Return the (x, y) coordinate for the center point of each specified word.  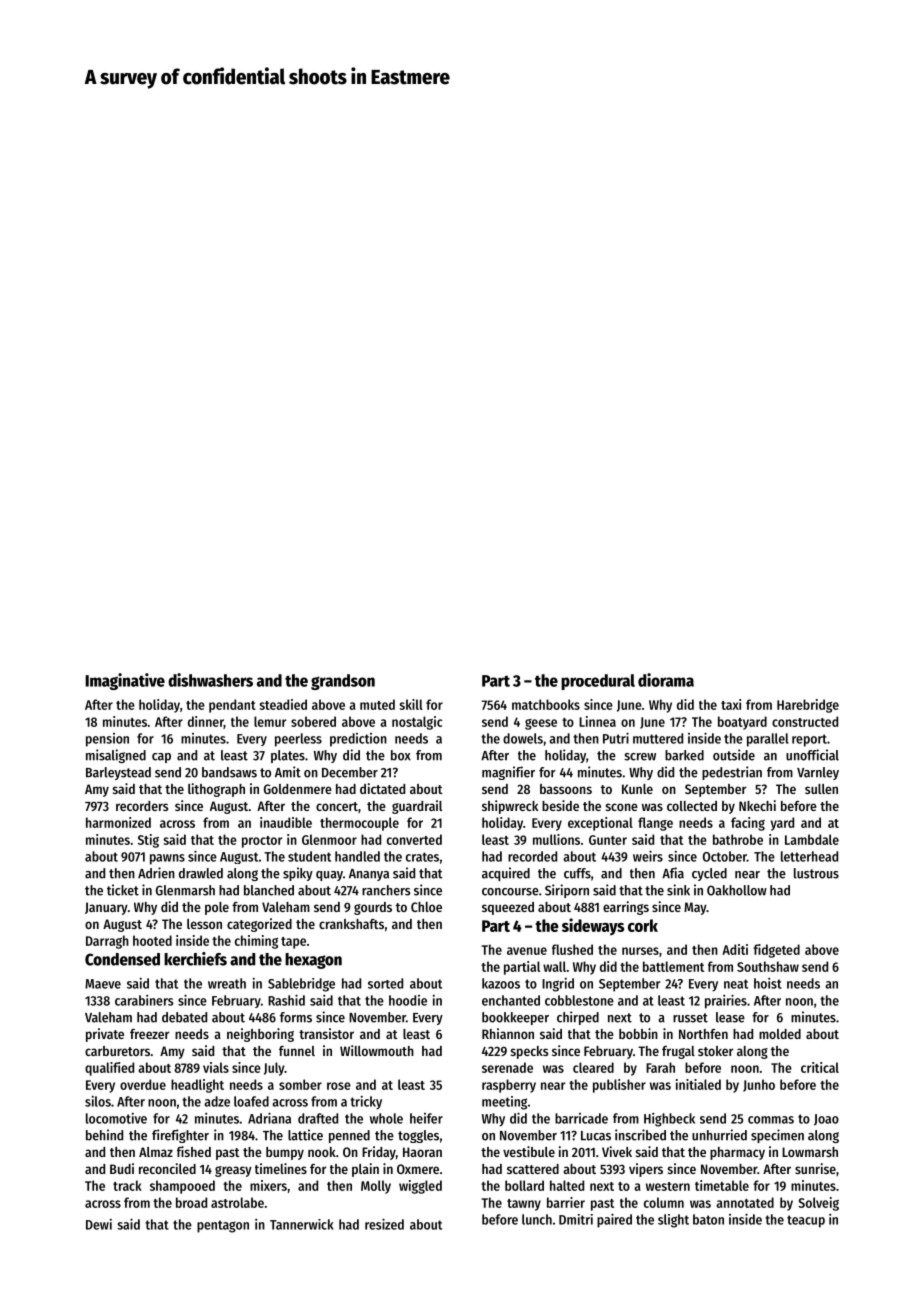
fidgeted (776, 951)
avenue (527, 951)
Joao (826, 1120)
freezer (149, 1034)
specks (529, 1052)
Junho (759, 1085)
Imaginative (125, 681)
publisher (619, 1086)
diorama (666, 680)
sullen (821, 789)
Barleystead (118, 773)
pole (217, 908)
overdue (143, 1084)
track (127, 1185)
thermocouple (359, 824)
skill (411, 704)
